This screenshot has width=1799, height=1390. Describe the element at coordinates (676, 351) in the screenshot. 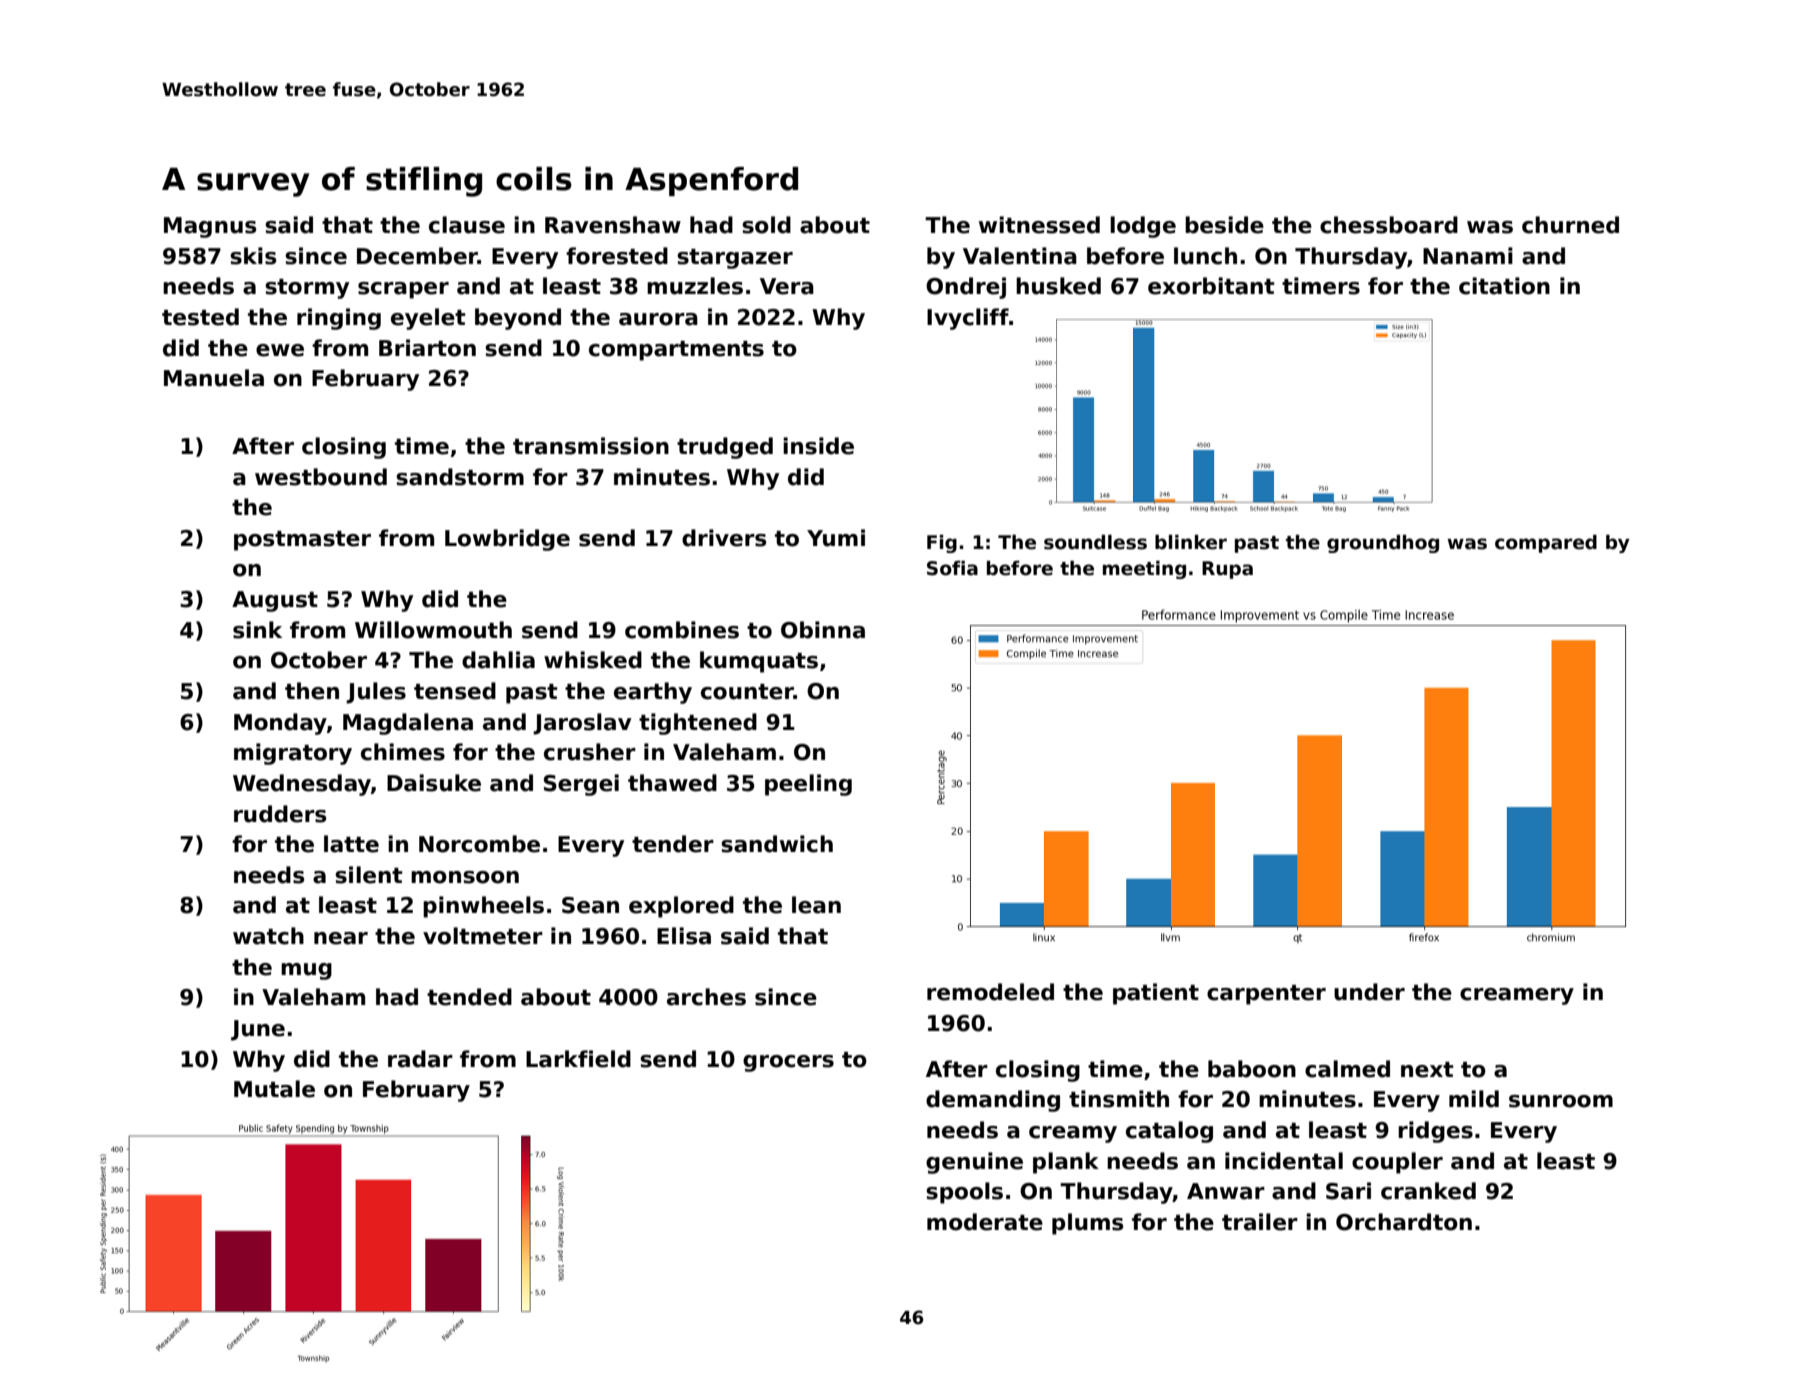

I see `compartments` at that location.
